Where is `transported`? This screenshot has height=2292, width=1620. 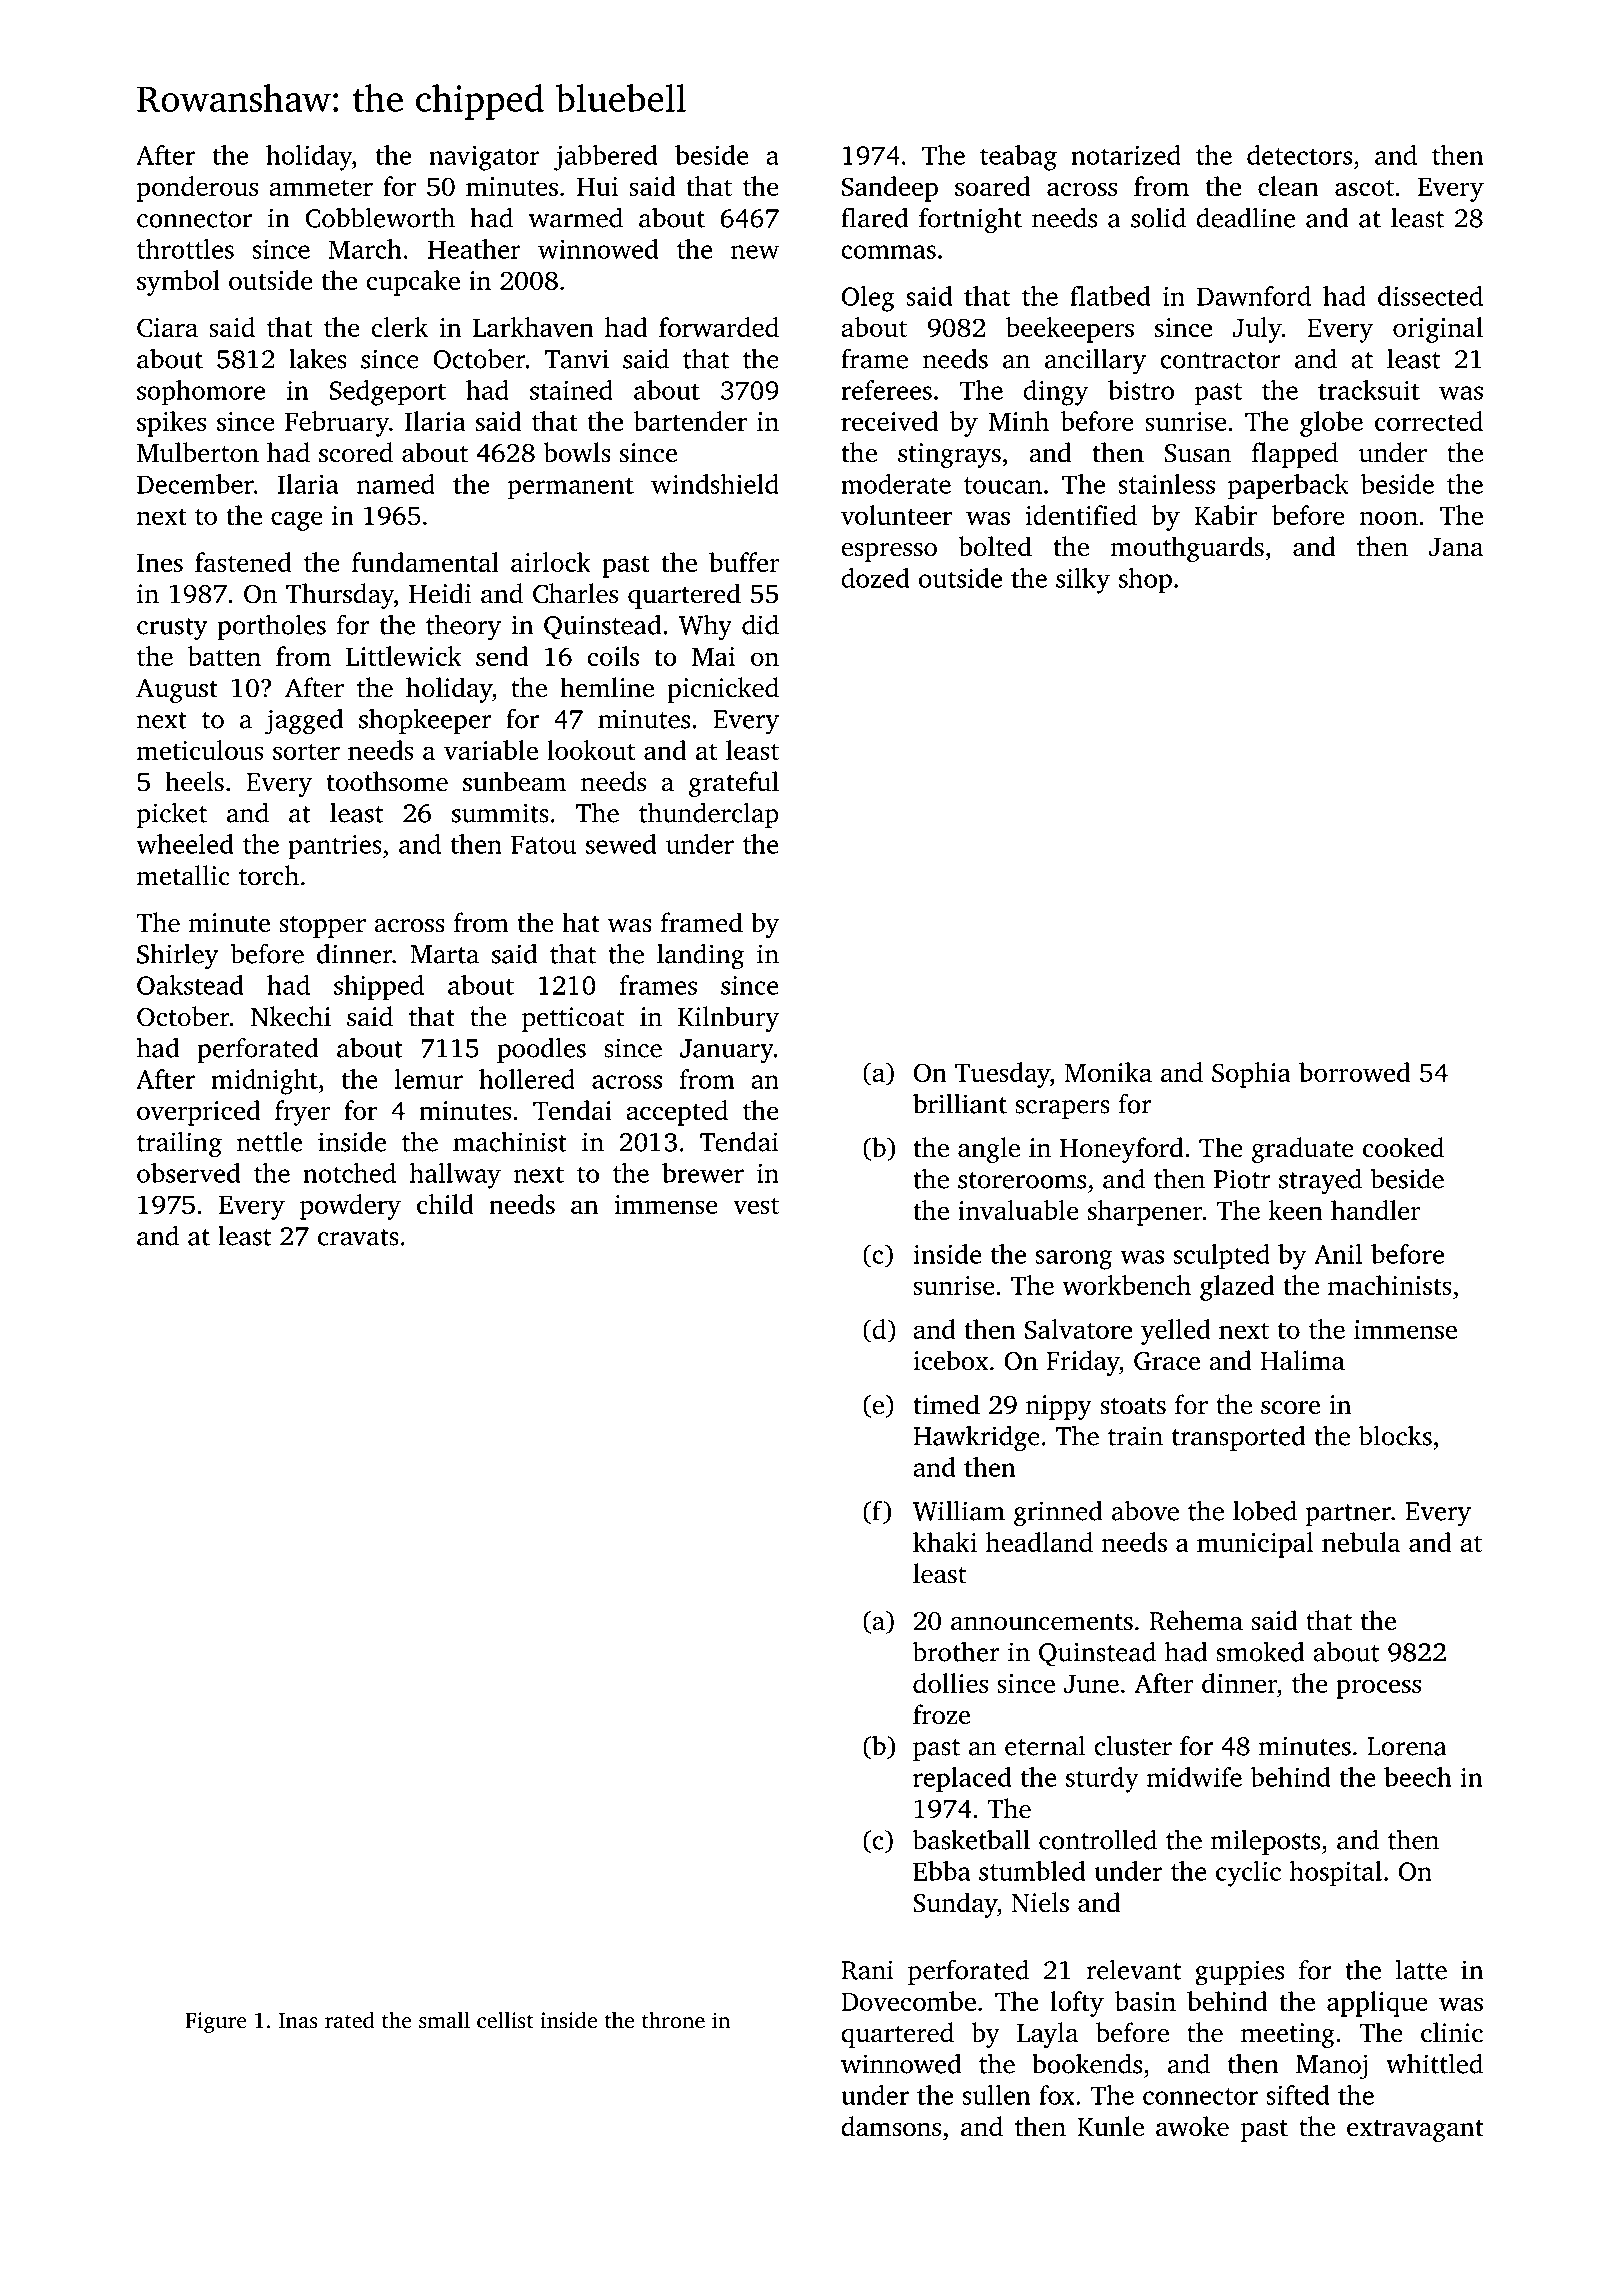 transported is located at coordinates (1238, 1438).
